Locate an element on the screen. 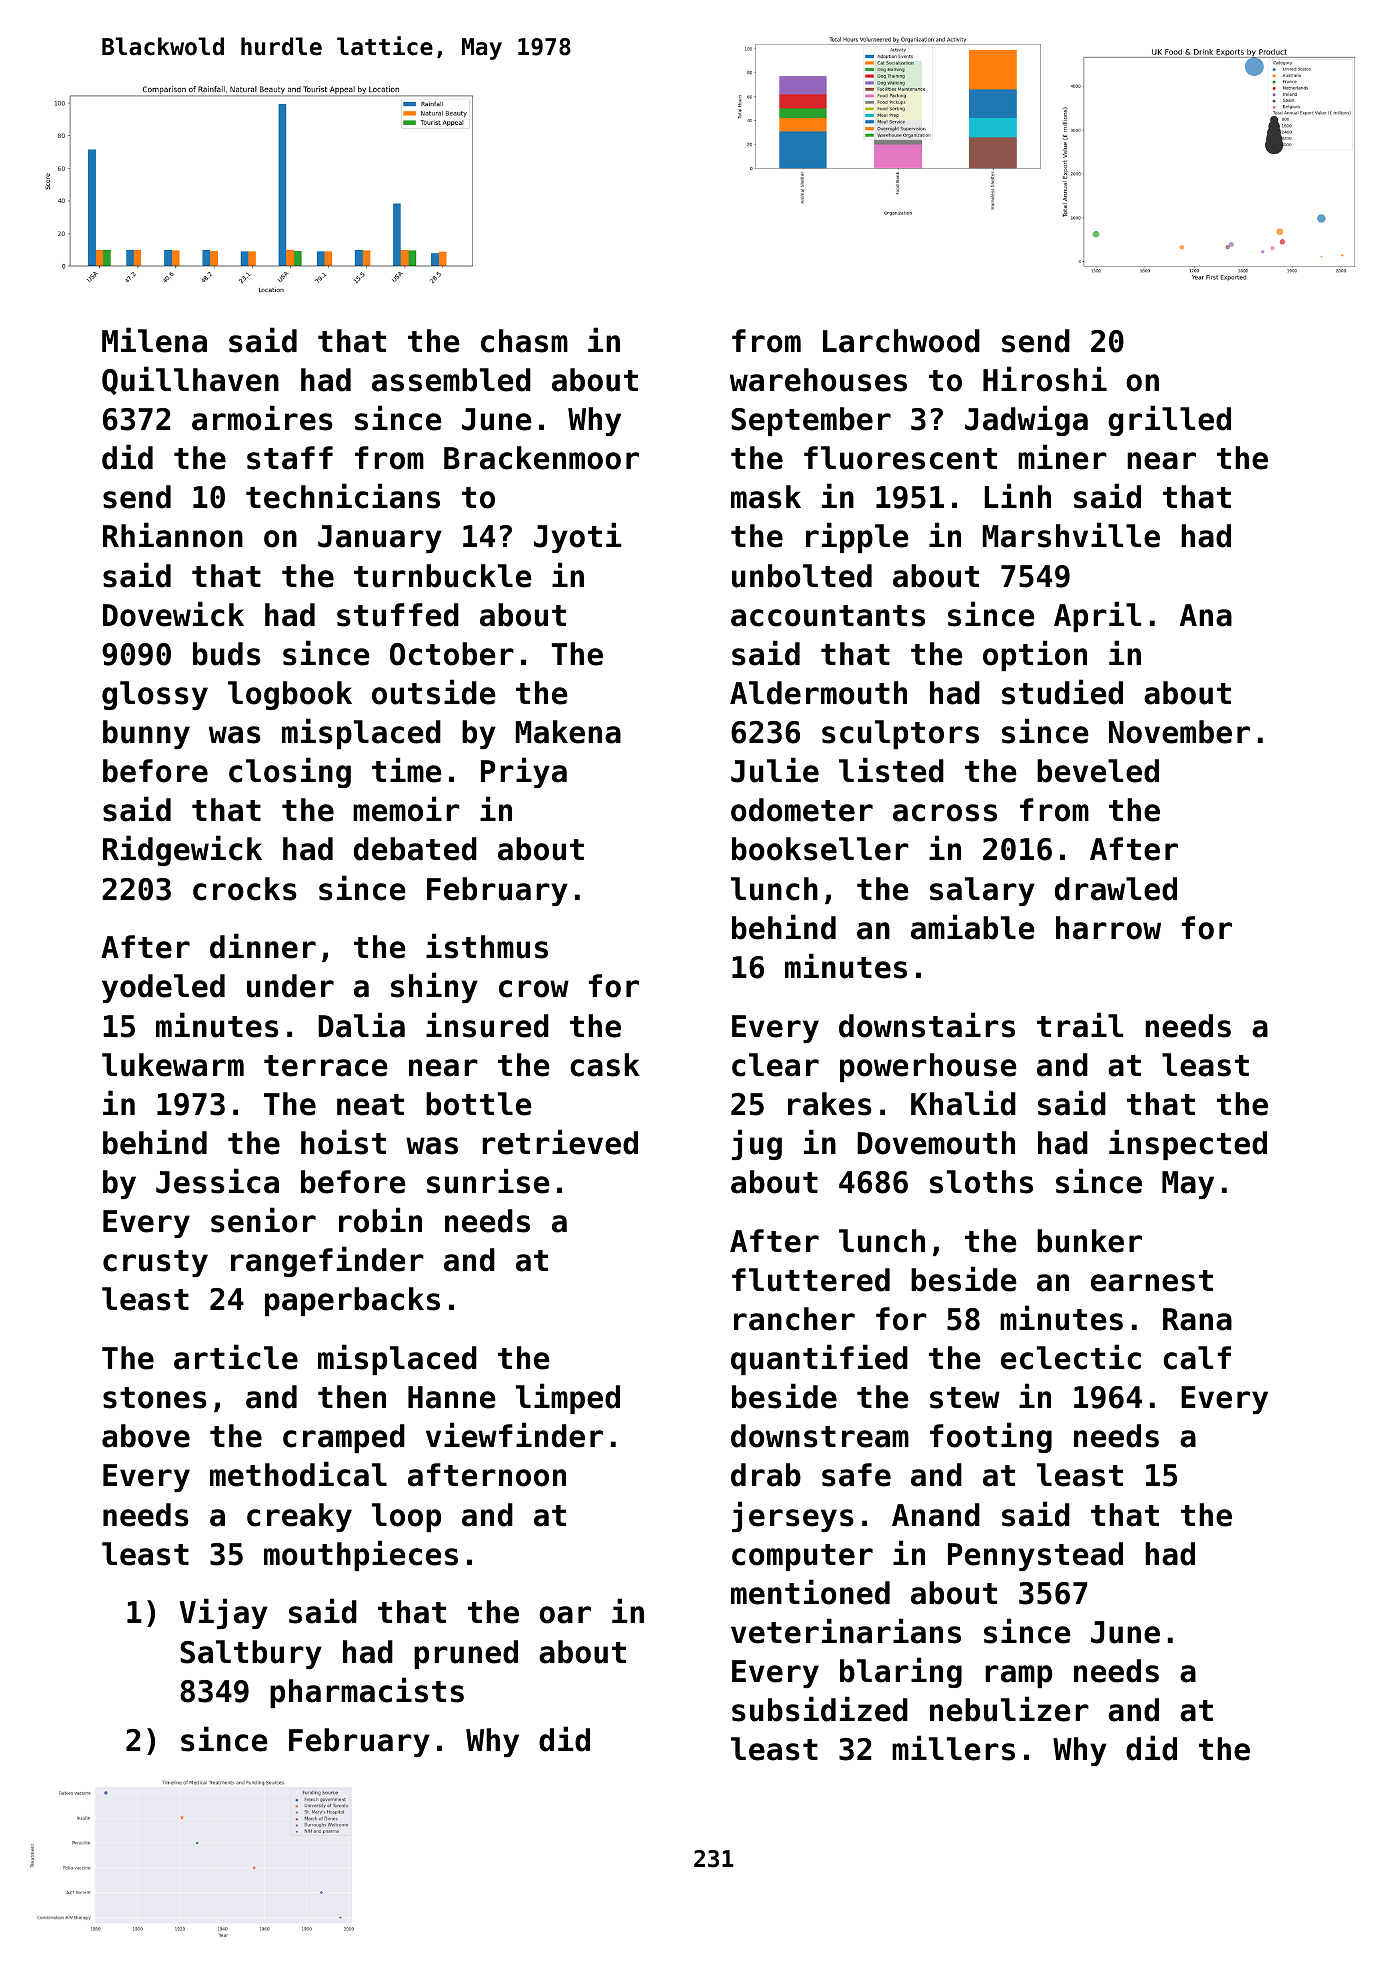 The width and height of the screenshot is (1386, 1969). unbolted is located at coordinates (802, 576).
